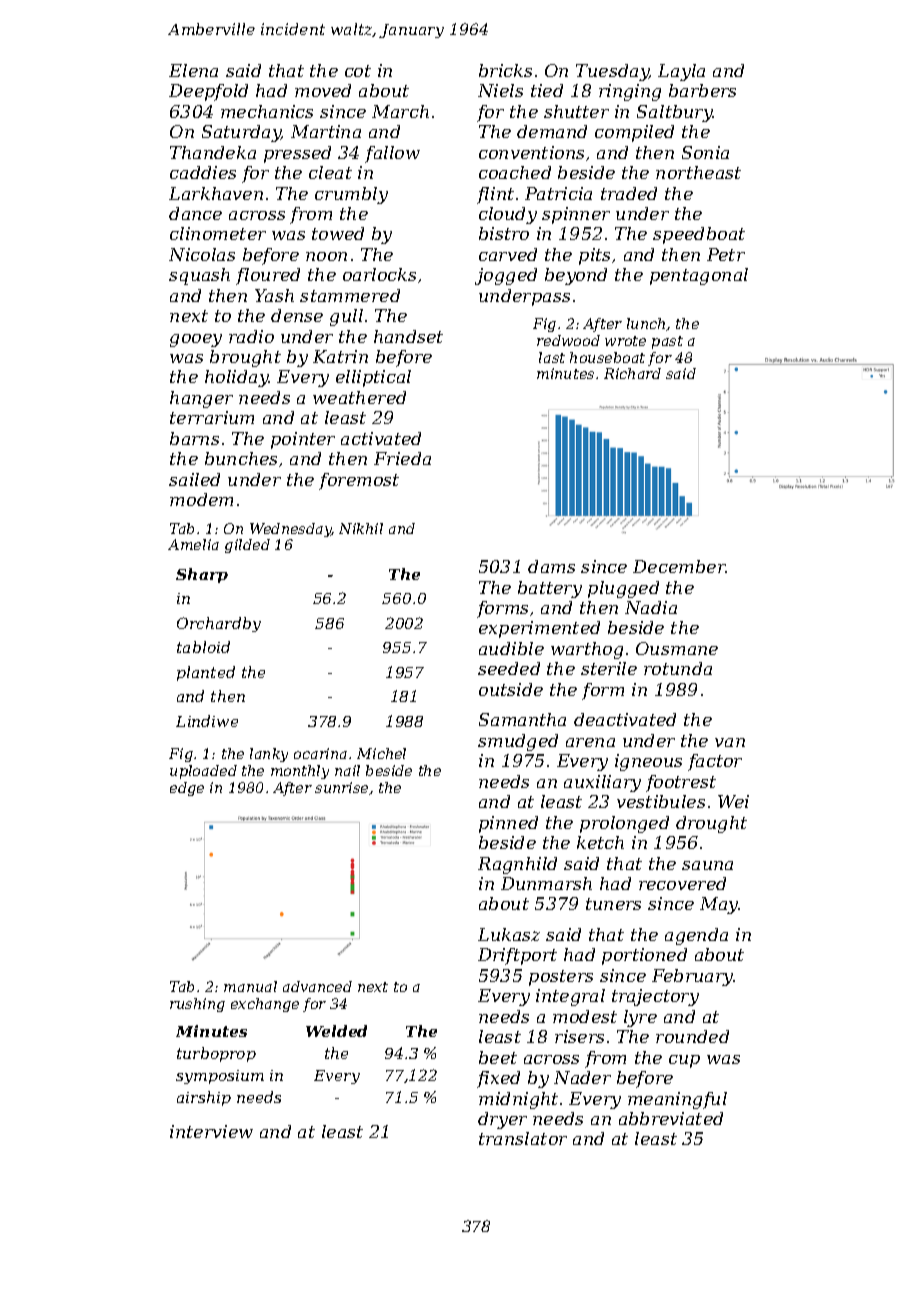 The height and width of the screenshot is (1311, 924). Describe the element at coordinates (678, 668) in the screenshot. I see `rotunda` at that location.
